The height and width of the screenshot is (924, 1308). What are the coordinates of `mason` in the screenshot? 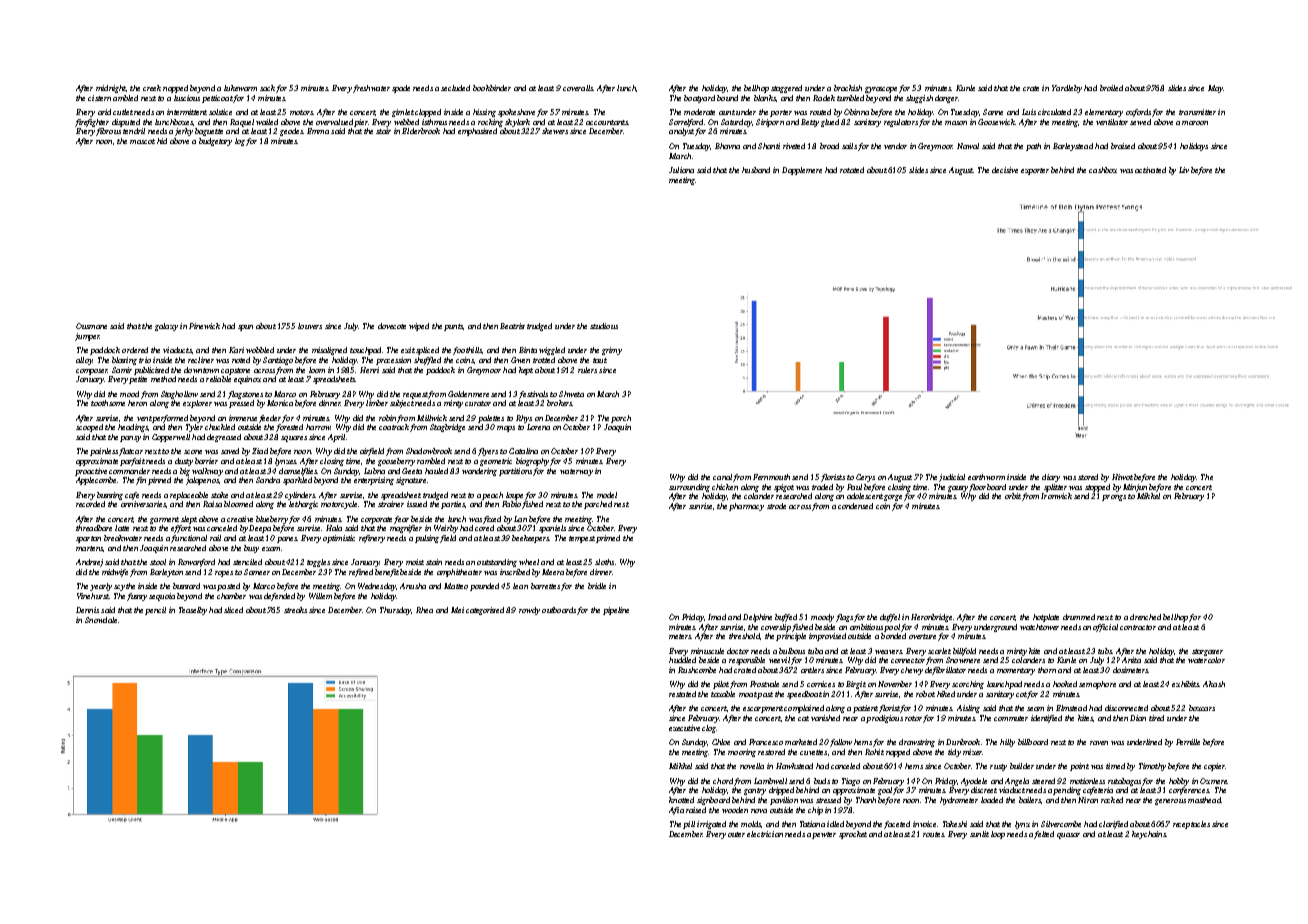 It's located at (956, 123).
